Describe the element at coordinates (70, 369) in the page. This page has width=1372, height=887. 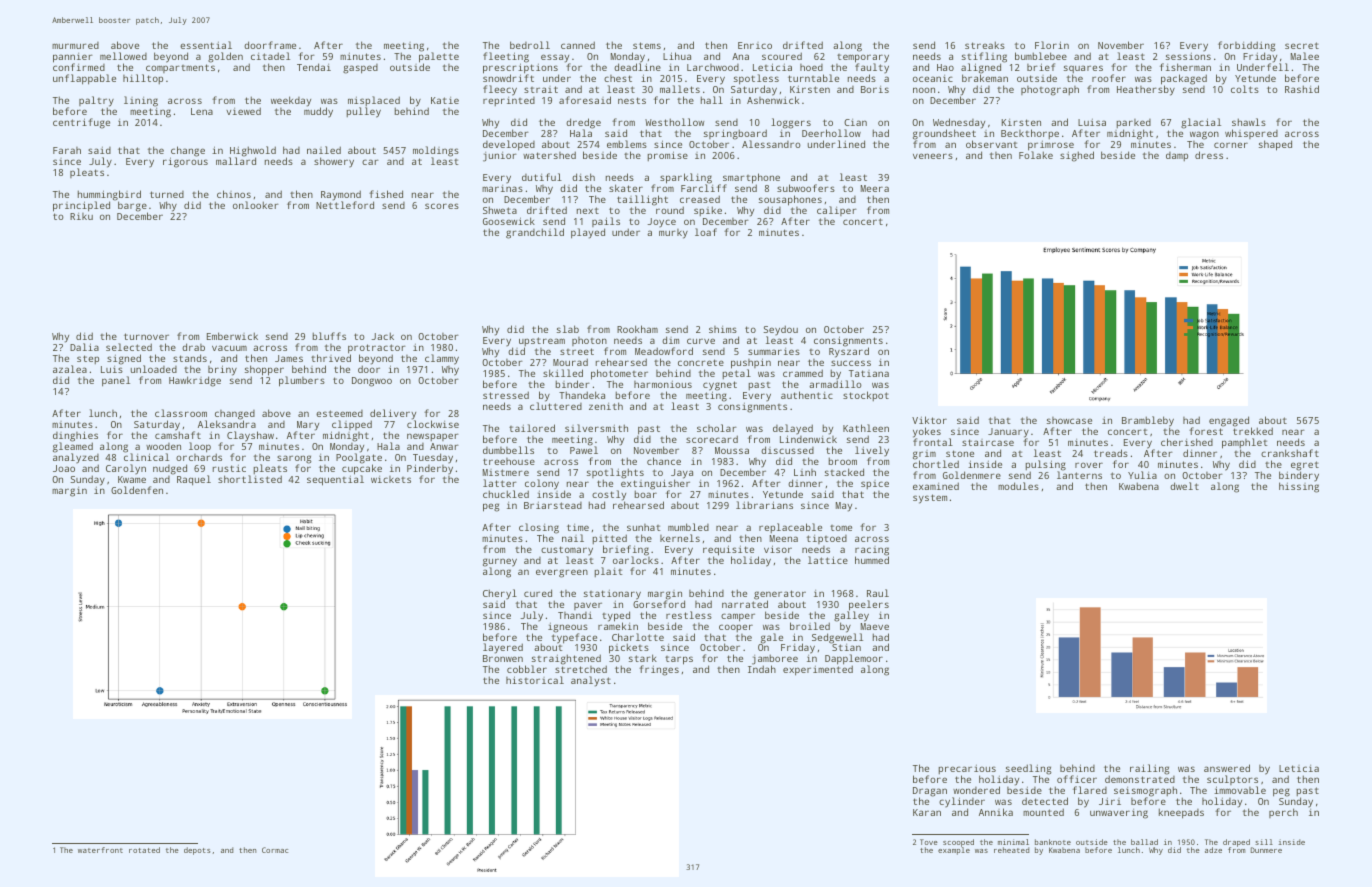
I see `azalea` at that location.
